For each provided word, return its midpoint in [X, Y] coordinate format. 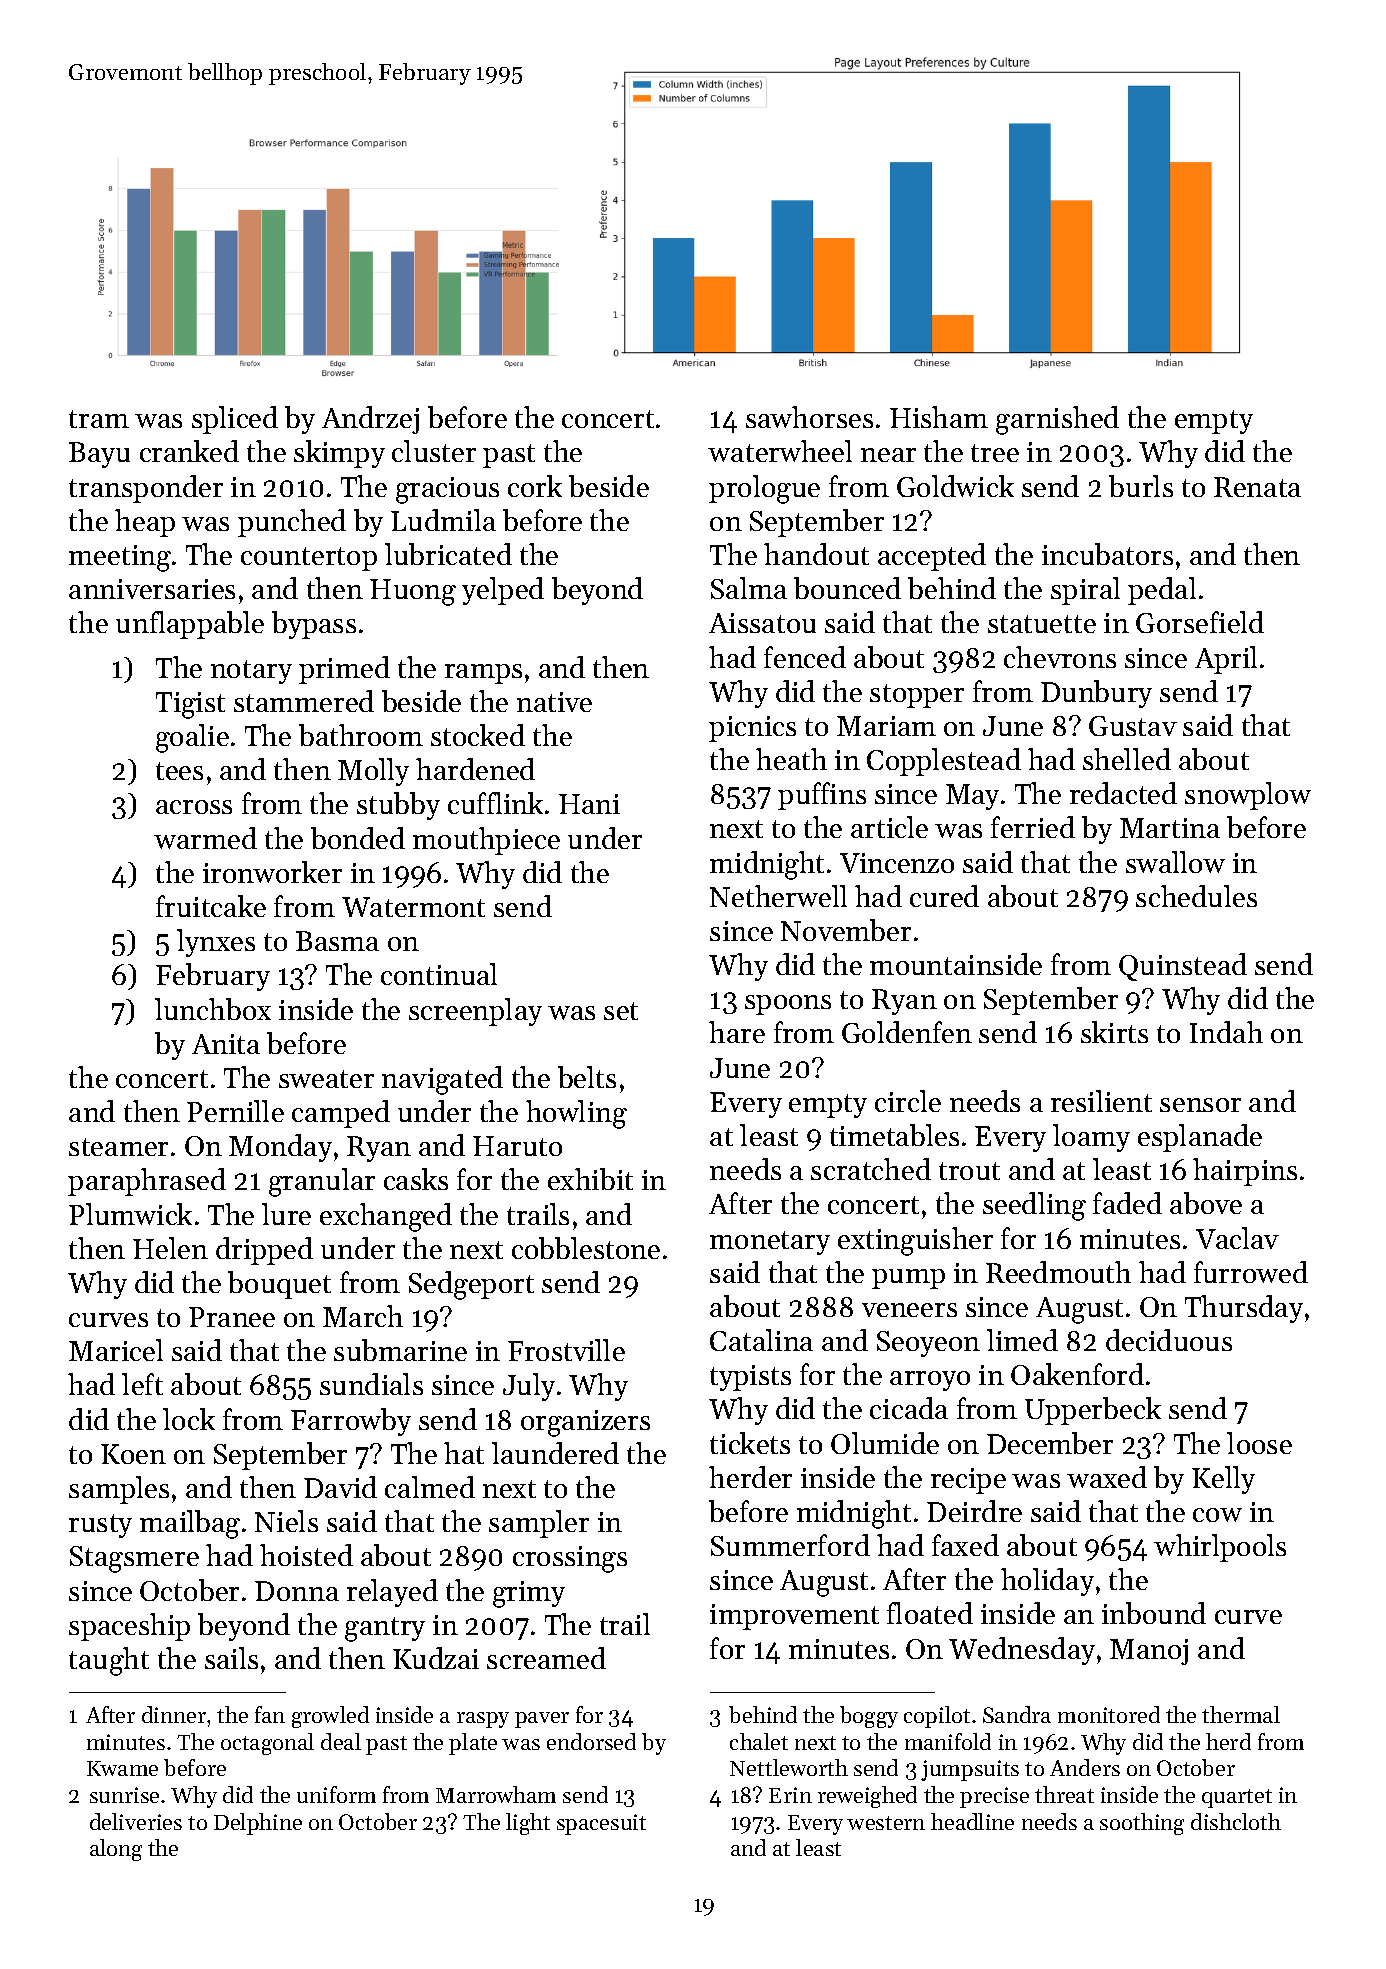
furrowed [1251, 1272]
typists [750, 1378]
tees [179, 771]
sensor [1200, 1105]
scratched [871, 1169]
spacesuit [601, 1824]
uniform [336, 1794]
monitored [1109, 1714]
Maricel [116, 1350]
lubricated [448, 554]
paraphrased [147, 1182]
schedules [1196, 896]
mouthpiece [486, 841]
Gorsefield [1200, 622]
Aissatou [762, 623]
